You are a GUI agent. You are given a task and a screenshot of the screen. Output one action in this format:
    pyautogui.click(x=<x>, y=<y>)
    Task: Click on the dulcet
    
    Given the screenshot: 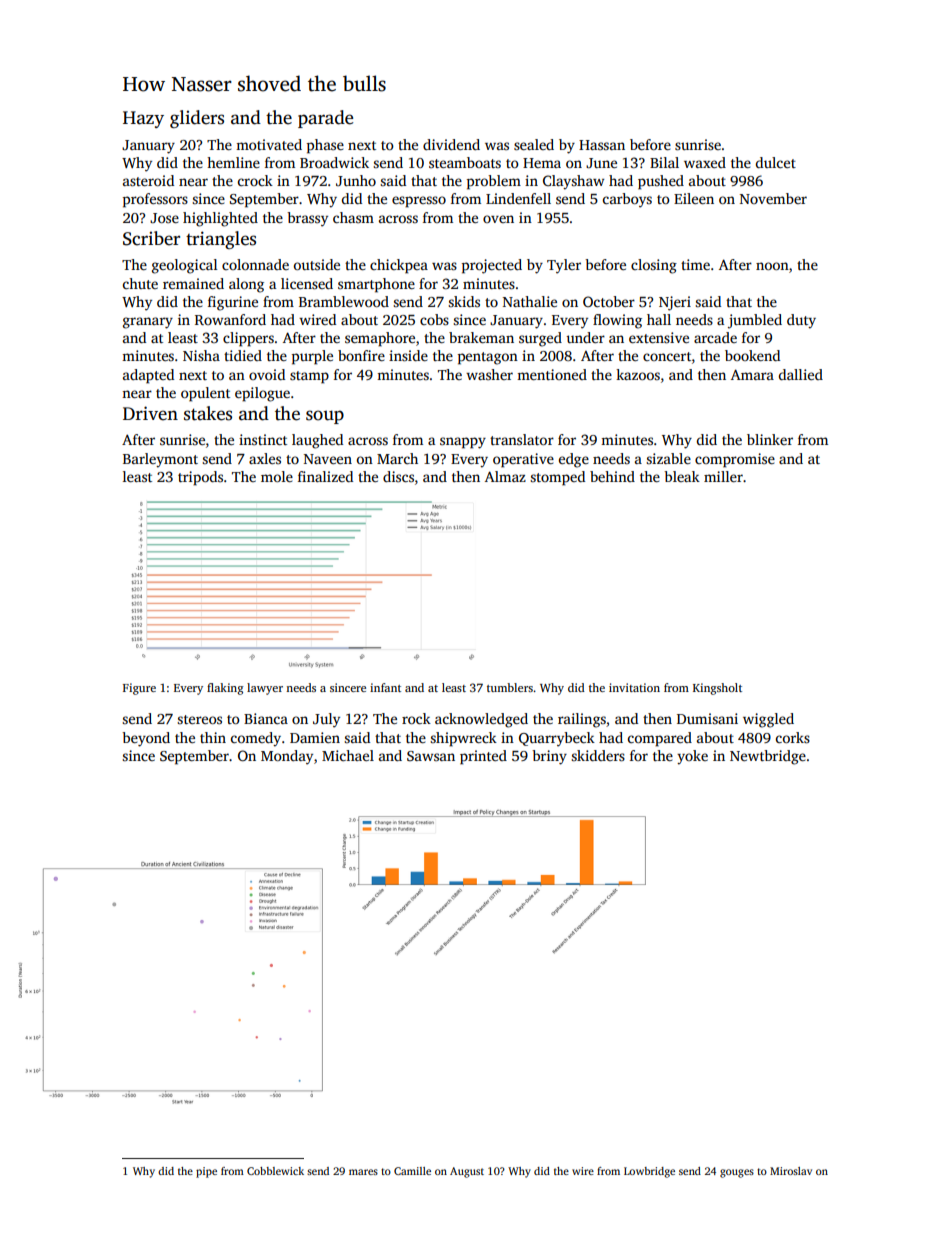 What is the action you would take?
    pyautogui.click(x=776, y=162)
